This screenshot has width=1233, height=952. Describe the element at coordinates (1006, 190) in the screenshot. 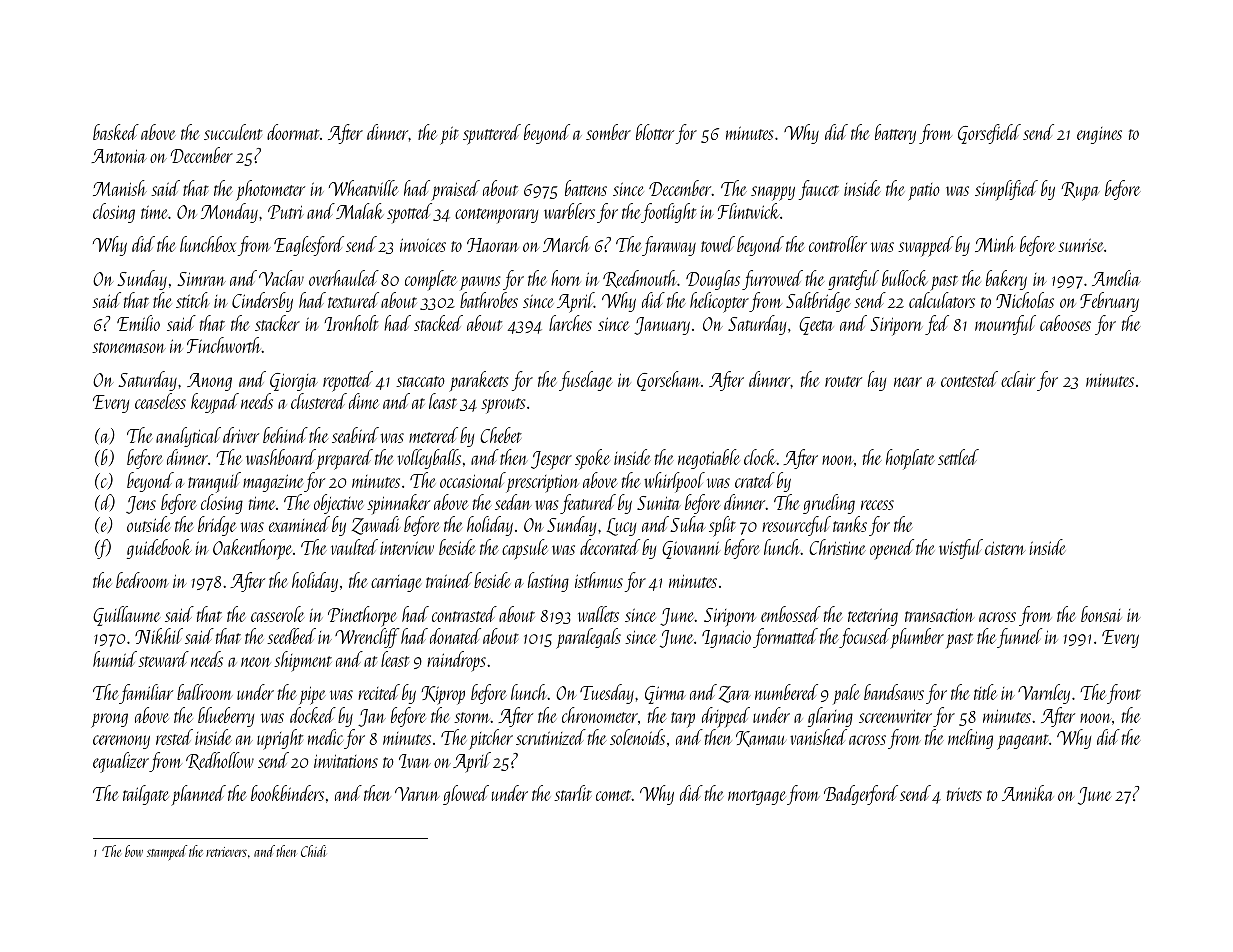

I see `simplified` at that location.
